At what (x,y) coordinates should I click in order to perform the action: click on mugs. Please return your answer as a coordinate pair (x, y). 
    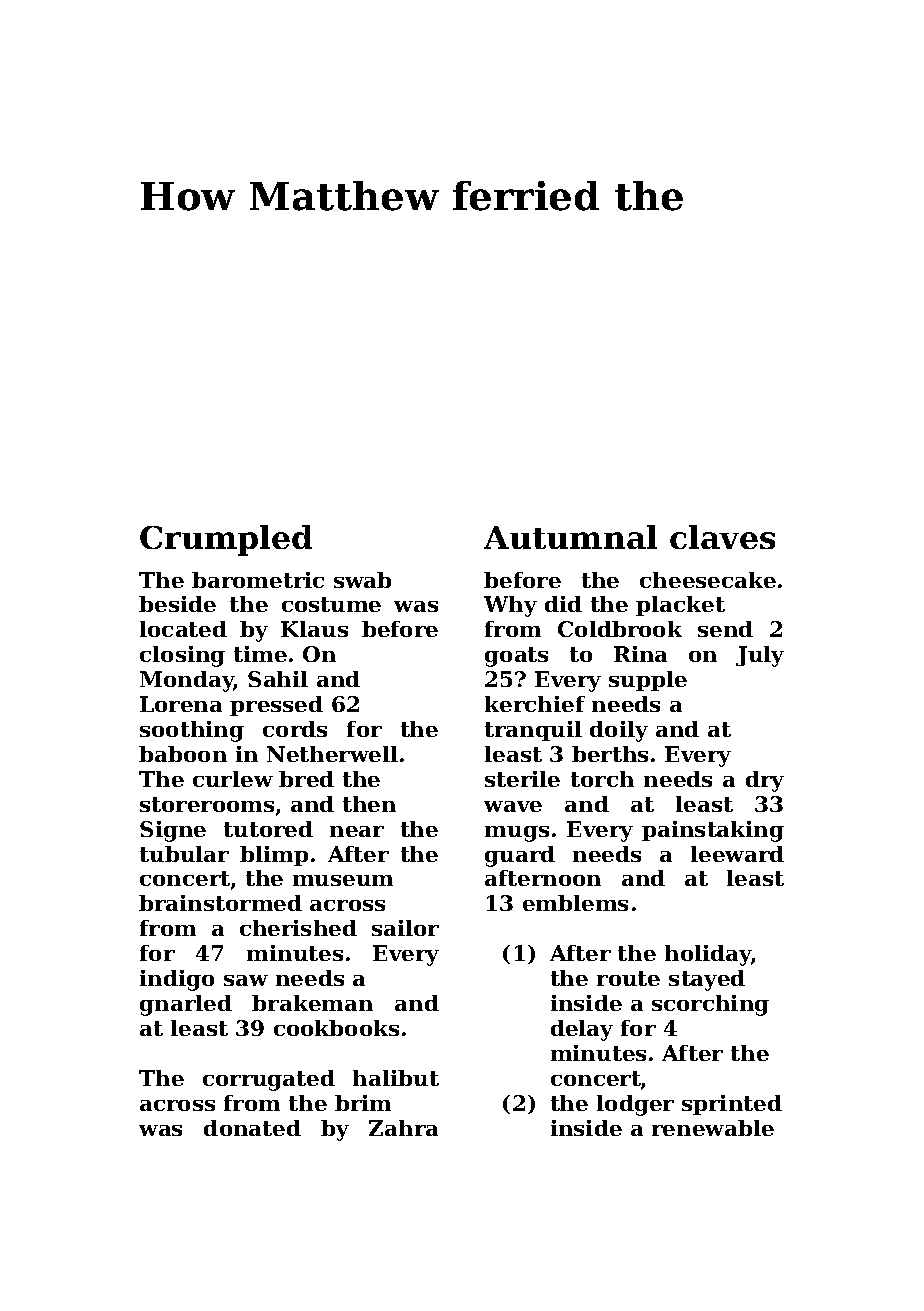
    Looking at the image, I should click on (517, 834).
